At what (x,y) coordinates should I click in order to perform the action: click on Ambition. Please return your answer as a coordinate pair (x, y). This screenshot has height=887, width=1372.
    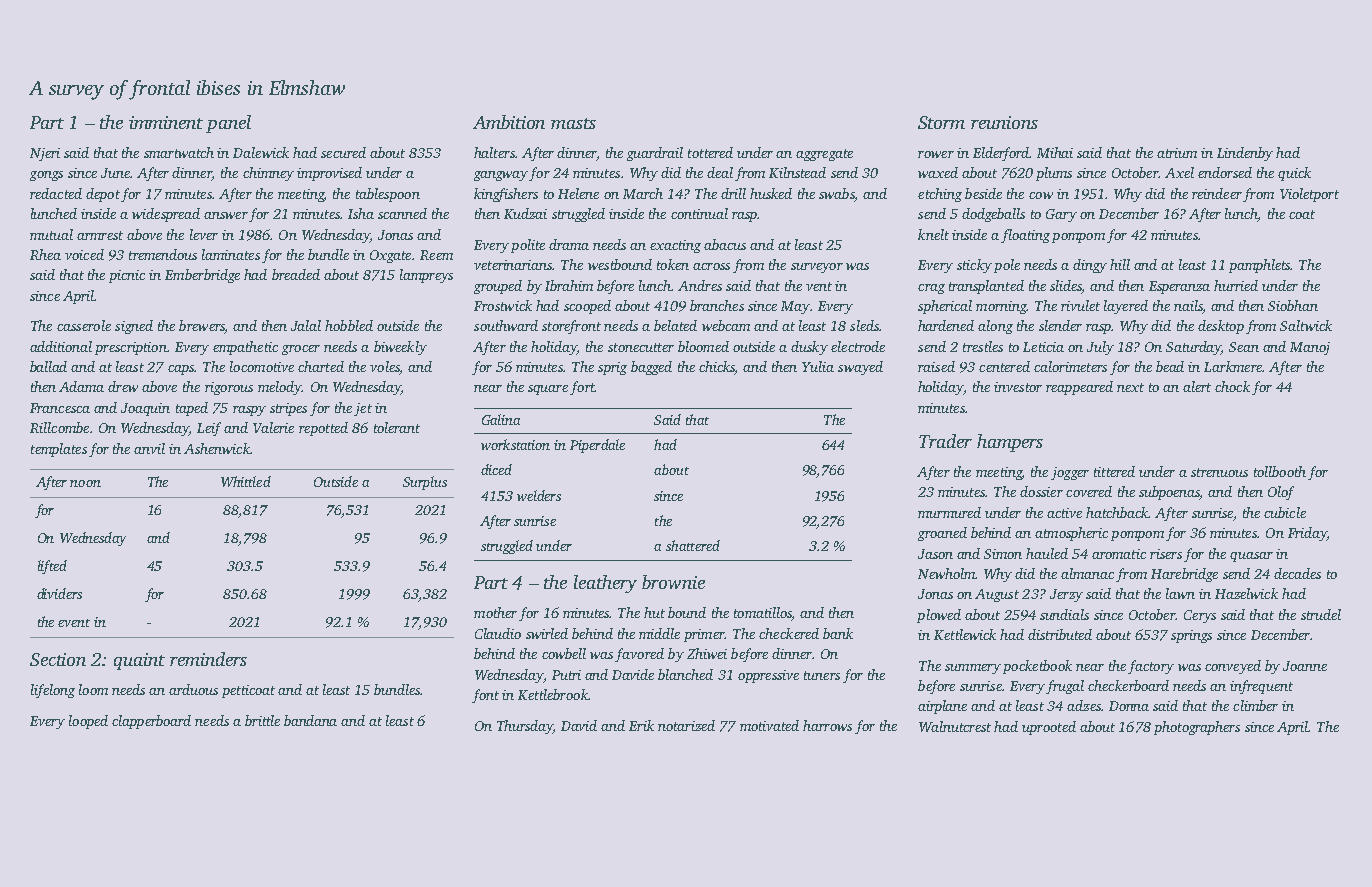
    Looking at the image, I should click on (509, 122).
